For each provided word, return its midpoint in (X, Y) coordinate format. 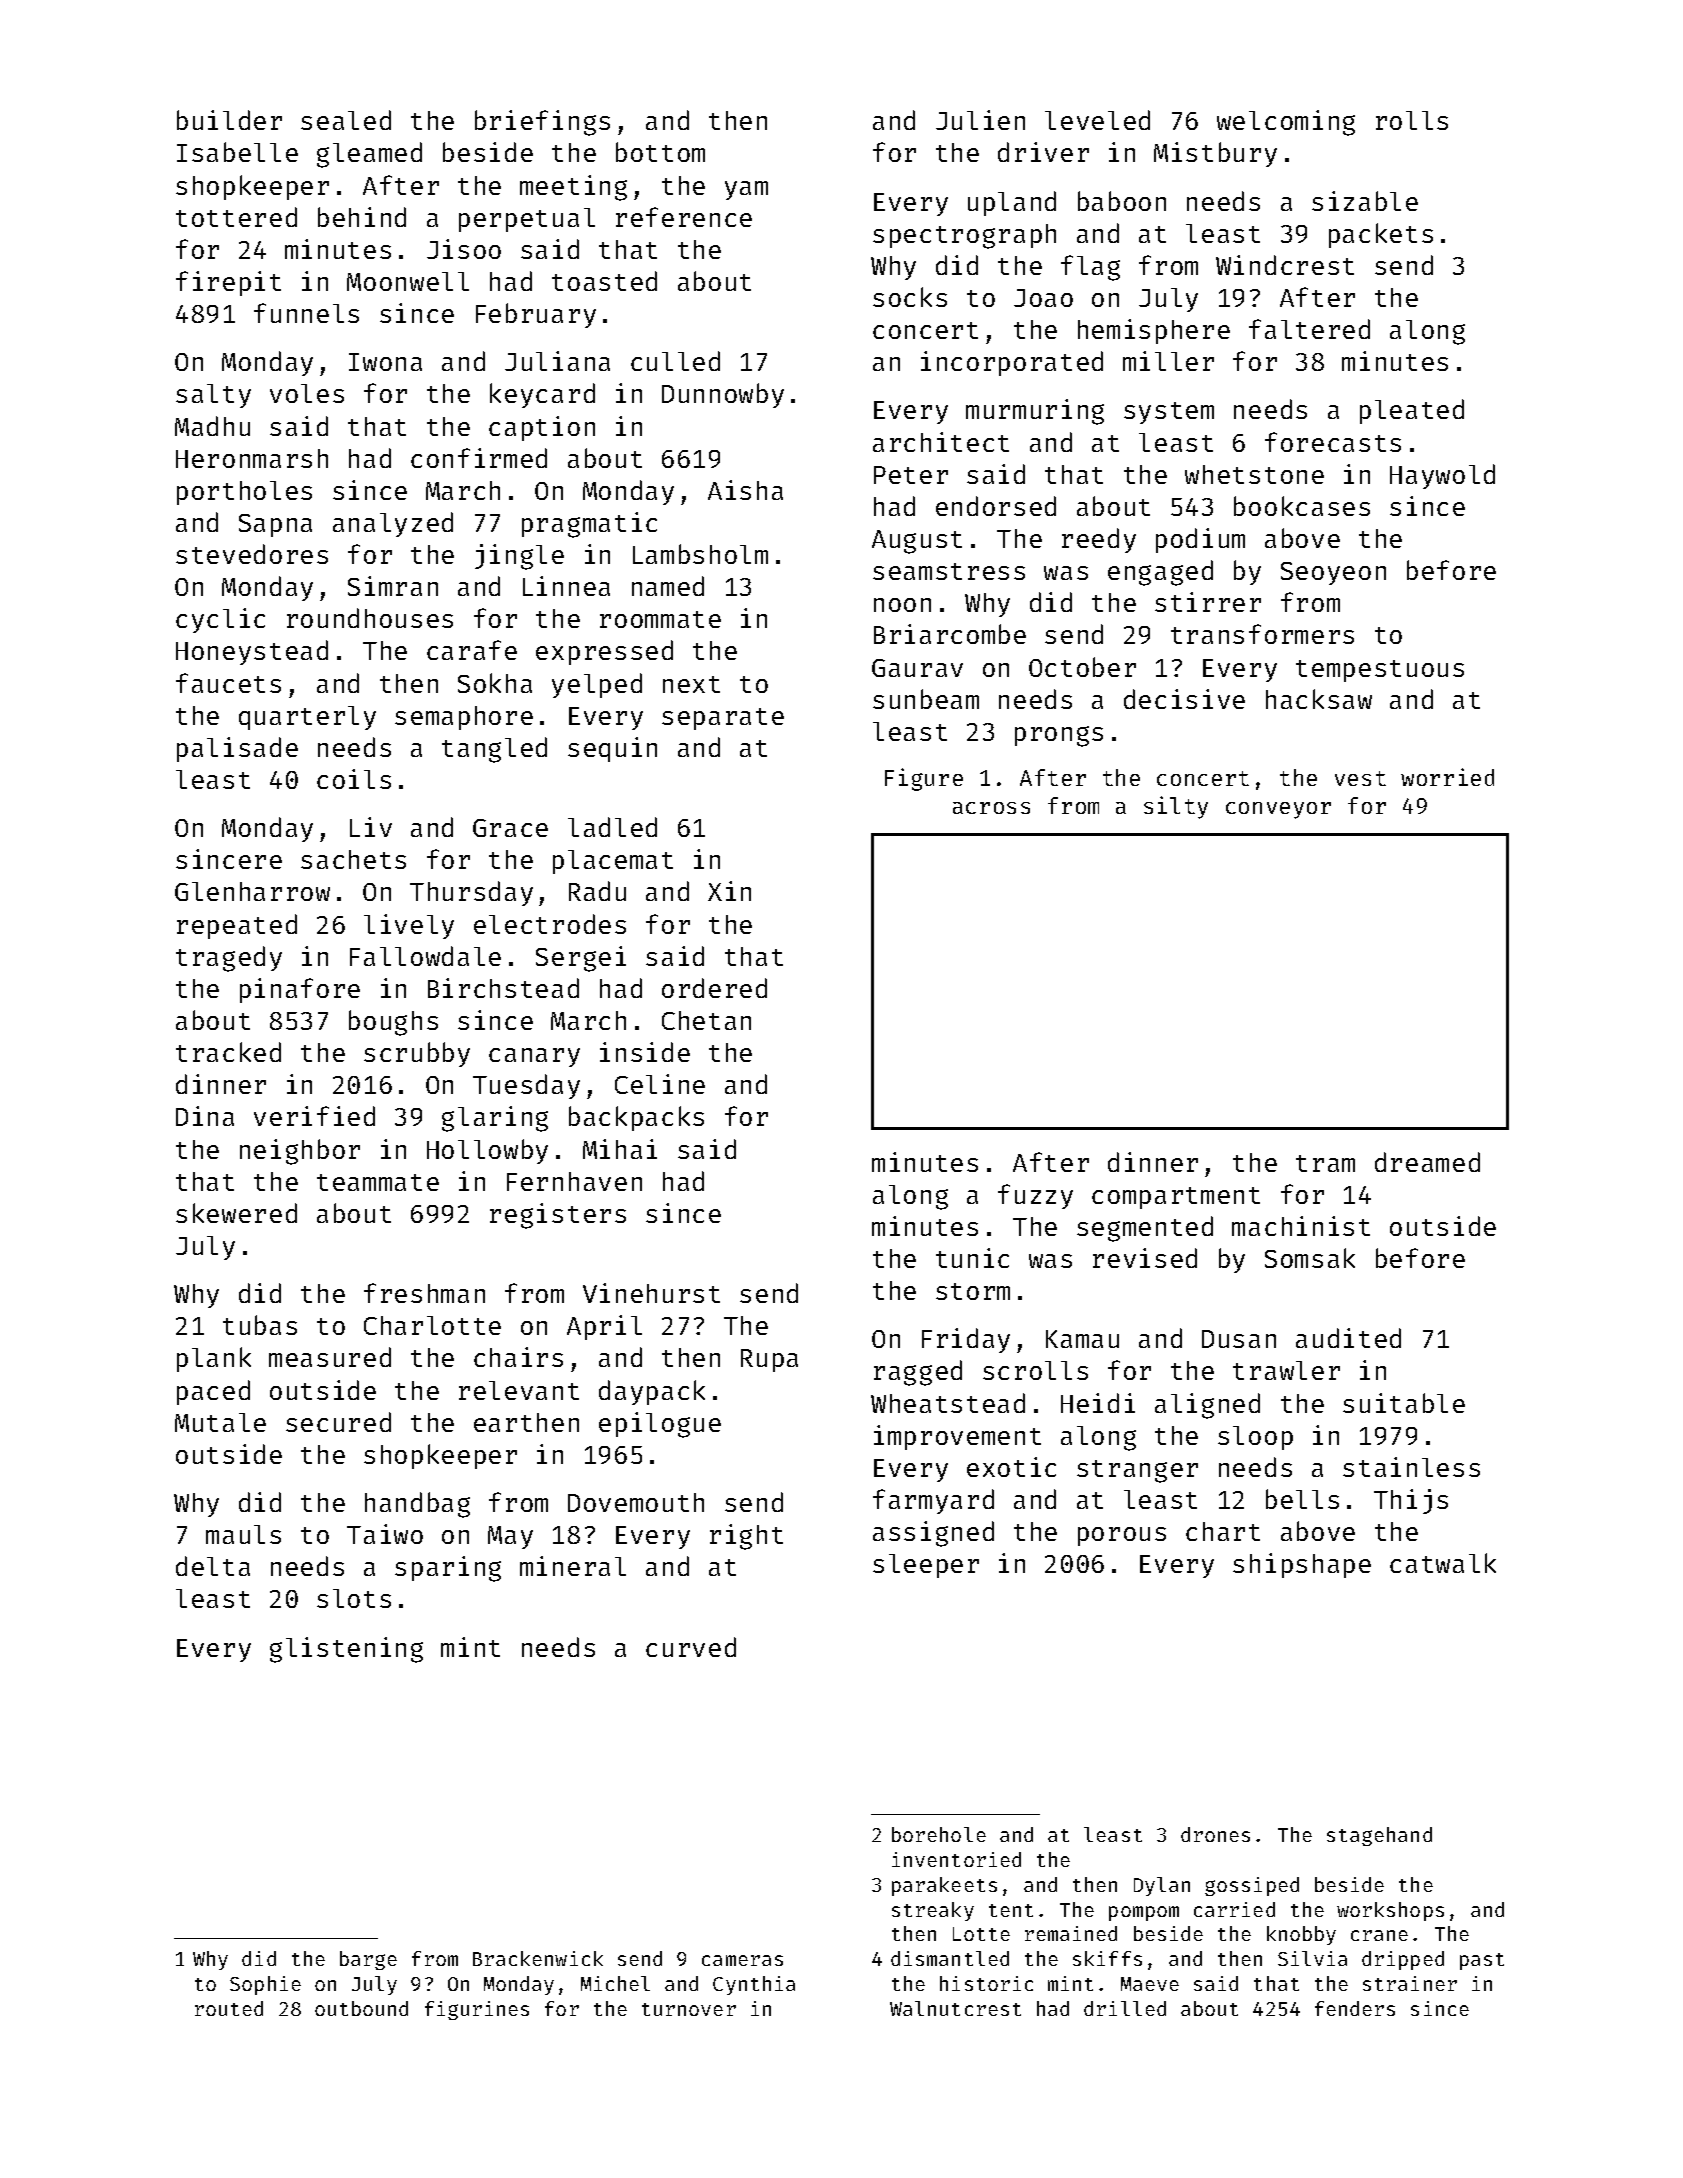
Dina (205, 1116)
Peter (911, 475)
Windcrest (1285, 265)
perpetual (527, 220)
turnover (689, 2009)
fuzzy (1035, 1196)
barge (368, 1960)
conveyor (1278, 810)
